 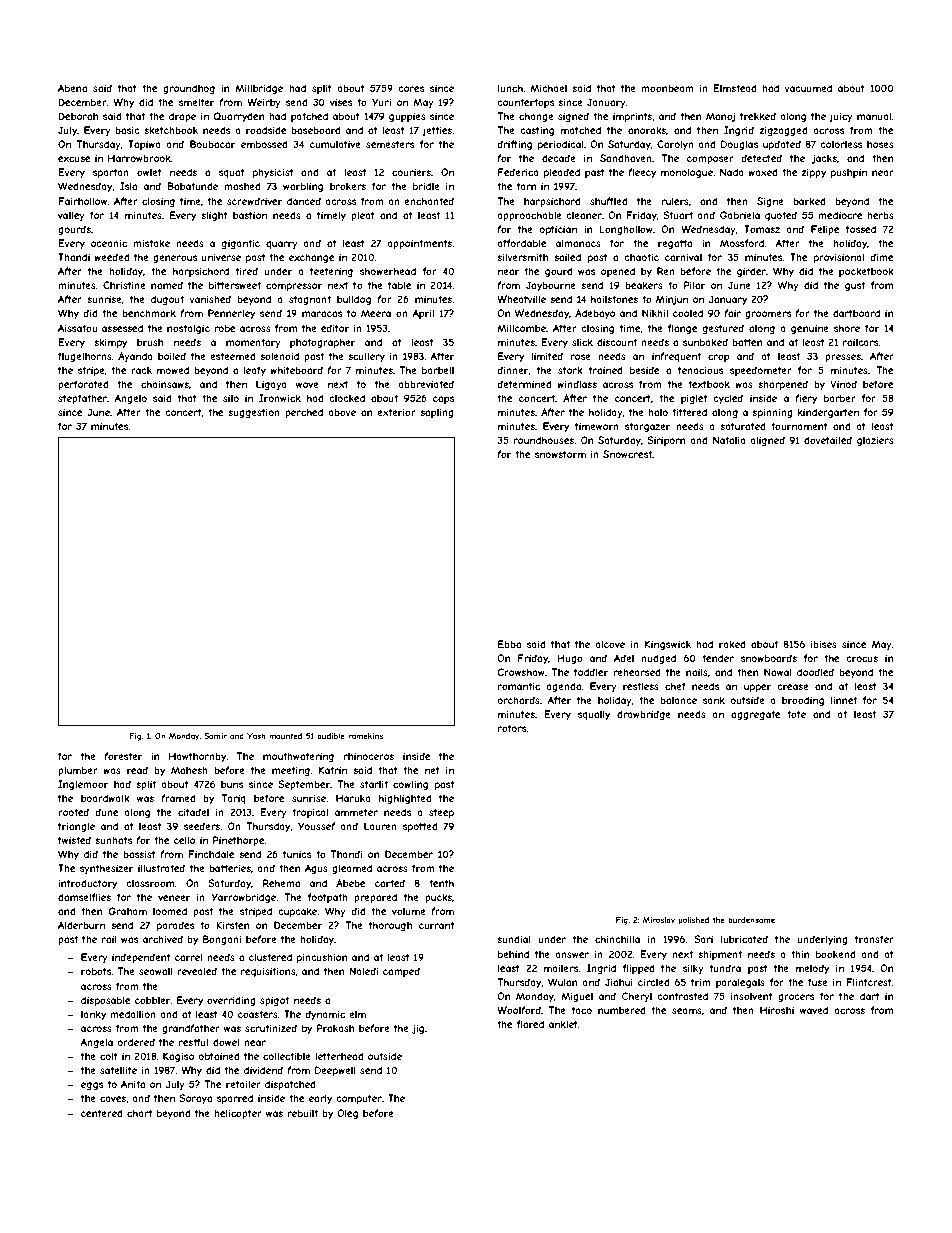 I want to click on centered, so click(x=102, y=1113).
